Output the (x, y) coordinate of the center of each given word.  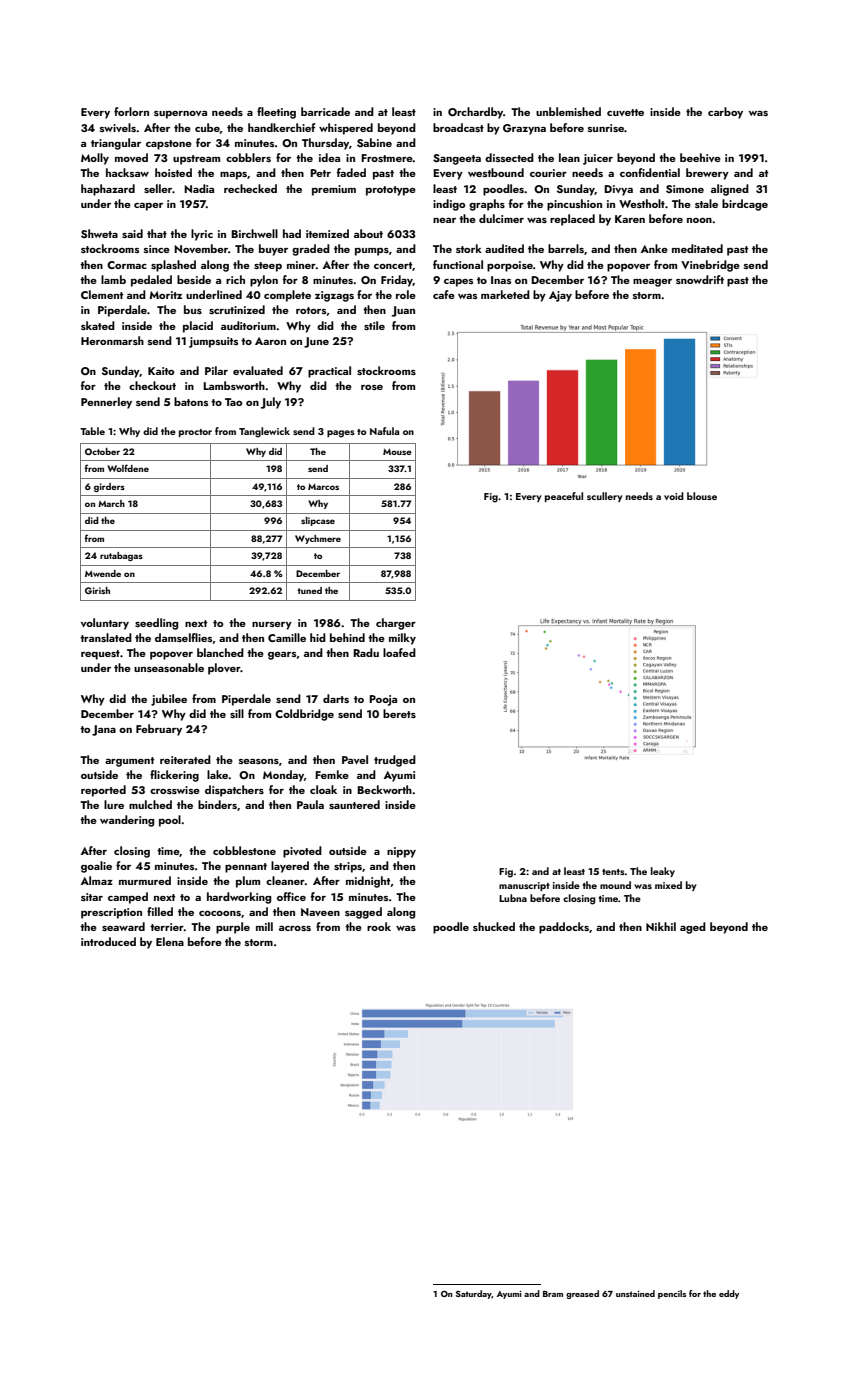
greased (582, 1294)
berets (399, 713)
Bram (553, 1294)
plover (224, 669)
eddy (729, 1294)
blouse (702, 496)
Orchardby (475, 113)
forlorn (131, 111)
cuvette (625, 112)
